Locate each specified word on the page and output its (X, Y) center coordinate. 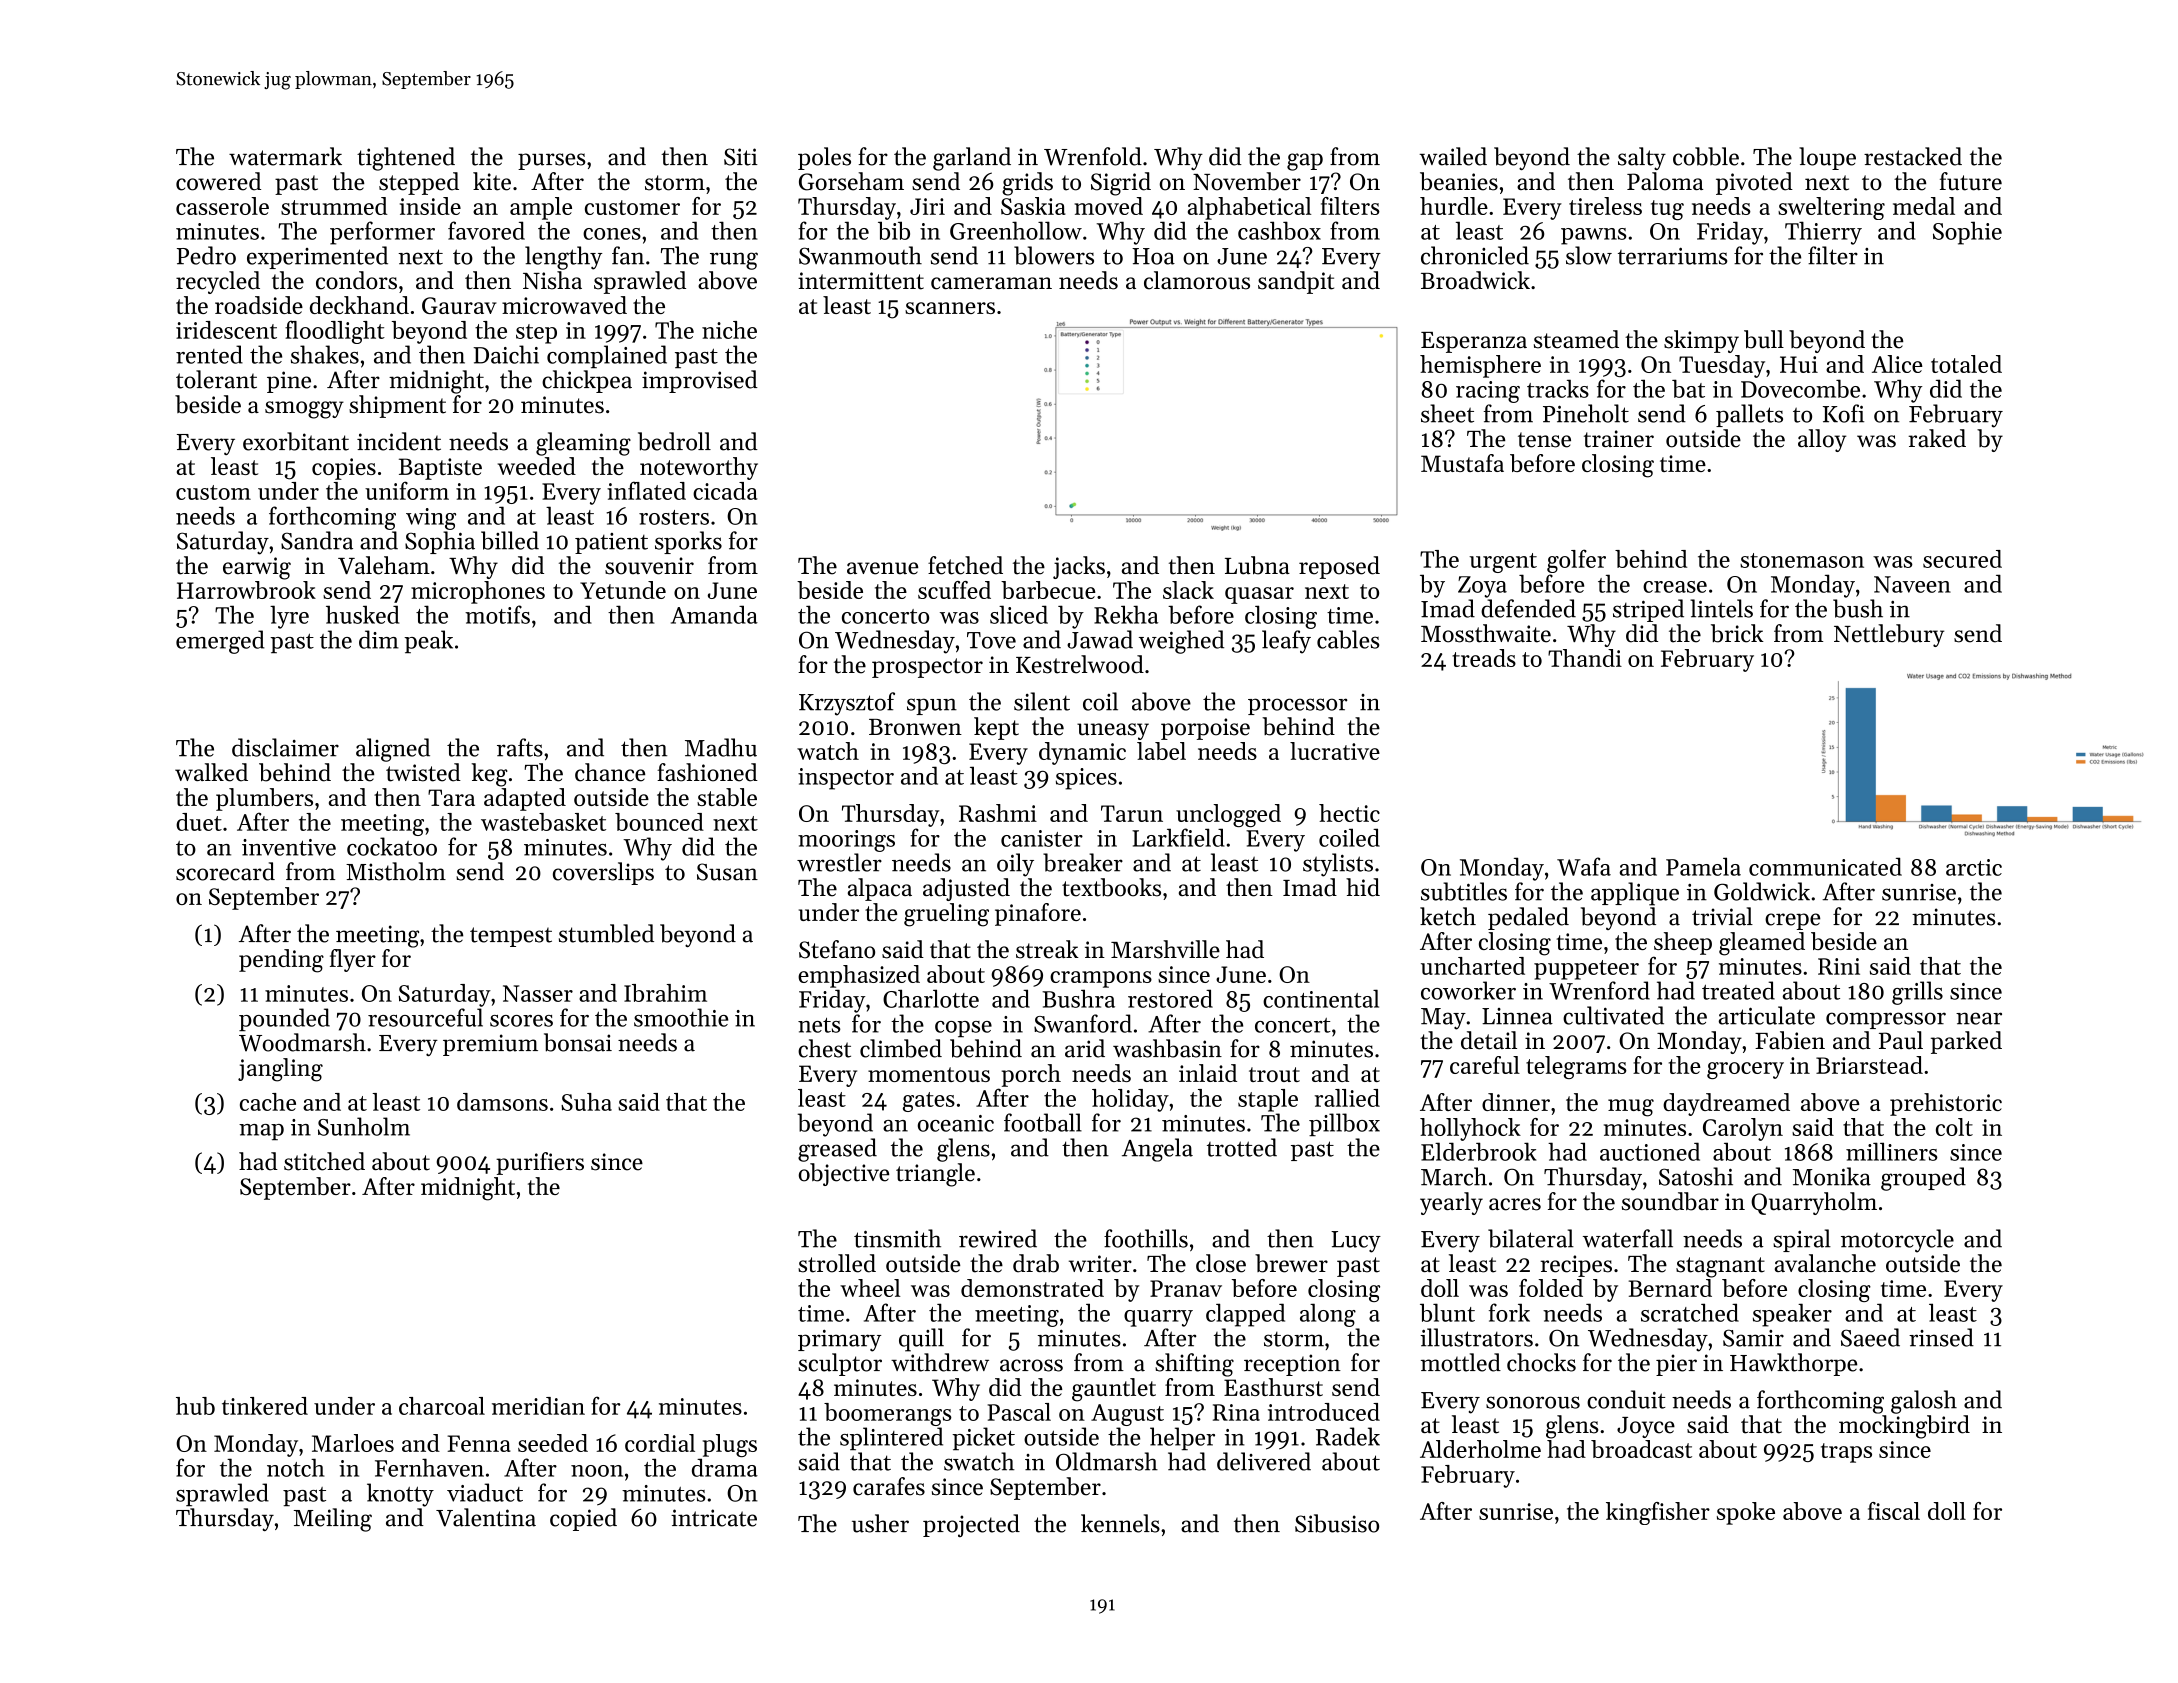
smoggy (304, 410)
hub (195, 1406)
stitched (324, 1161)
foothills (1146, 1238)
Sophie (1967, 233)
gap (1305, 162)
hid (1363, 887)
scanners (950, 308)
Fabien (1790, 1040)
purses (551, 161)
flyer (353, 960)
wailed (1453, 156)
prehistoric (1946, 1104)
